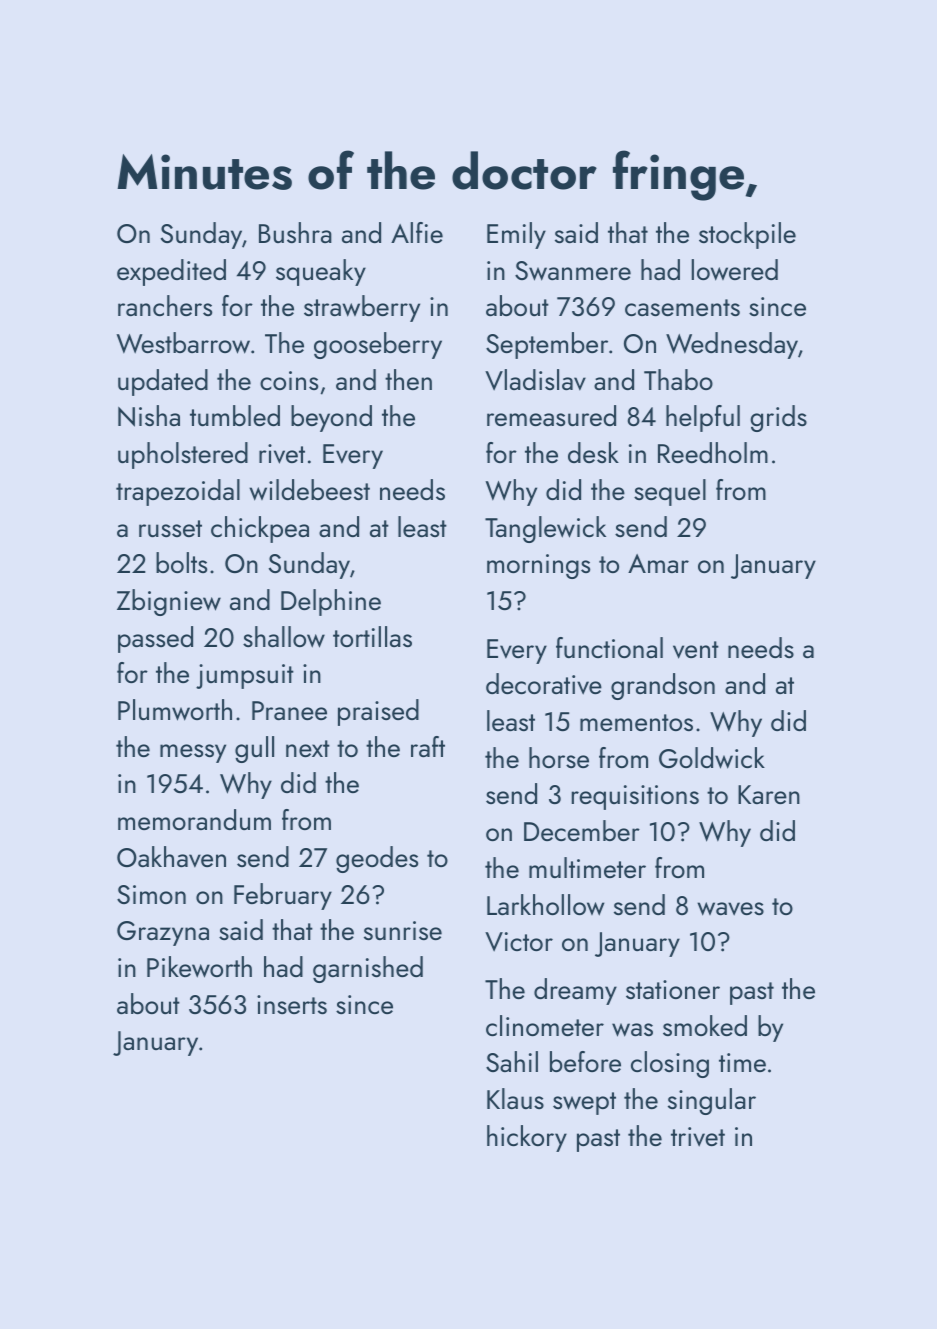 This screenshot has height=1329, width=937. I want to click on casements, so click(682, 307).
